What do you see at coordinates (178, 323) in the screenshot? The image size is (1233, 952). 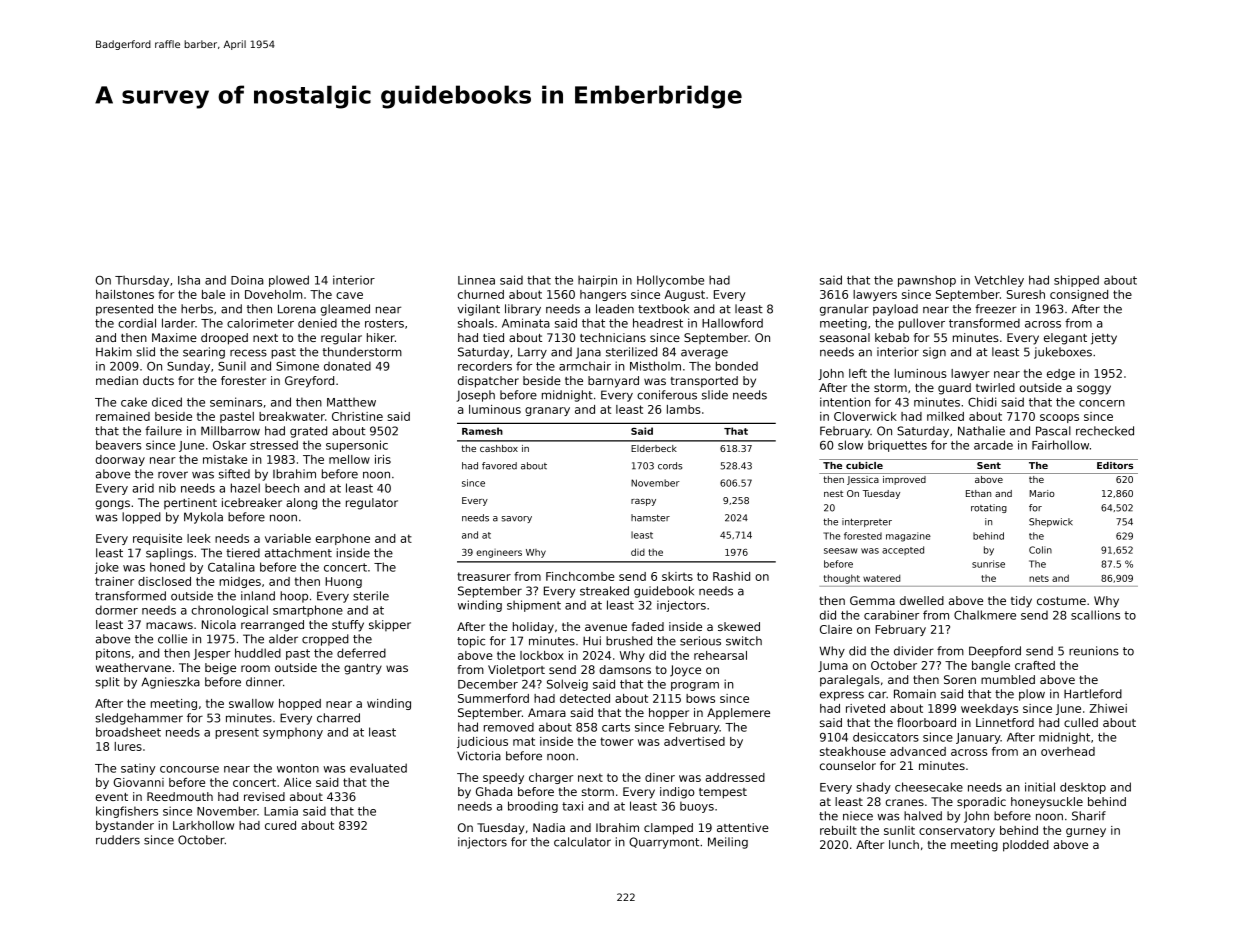 I see `larder` at bounding box center [178, 323].
